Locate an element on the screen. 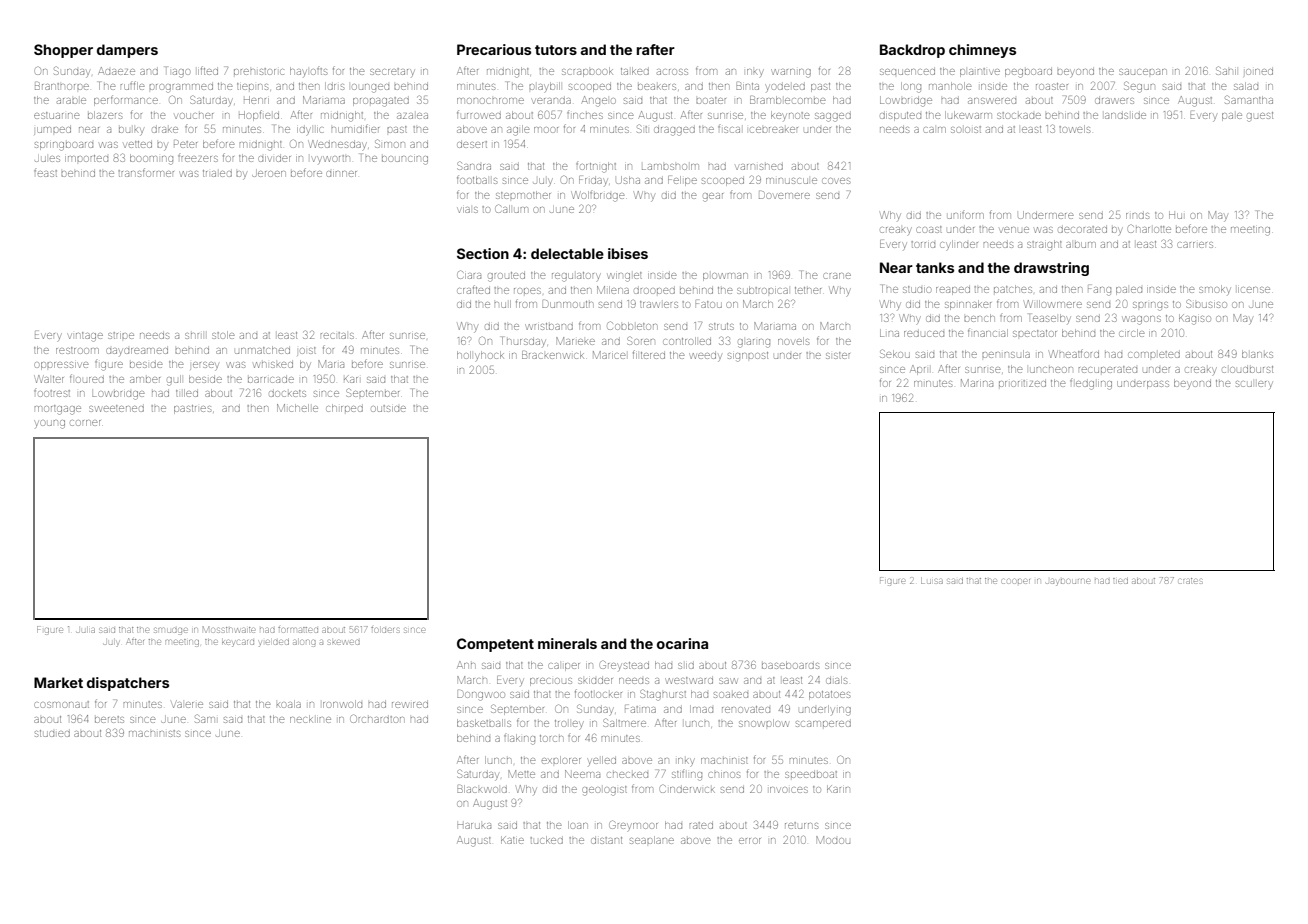 This screenshot has height=924, width=1308. vials is located at coordinates (468, 210).
